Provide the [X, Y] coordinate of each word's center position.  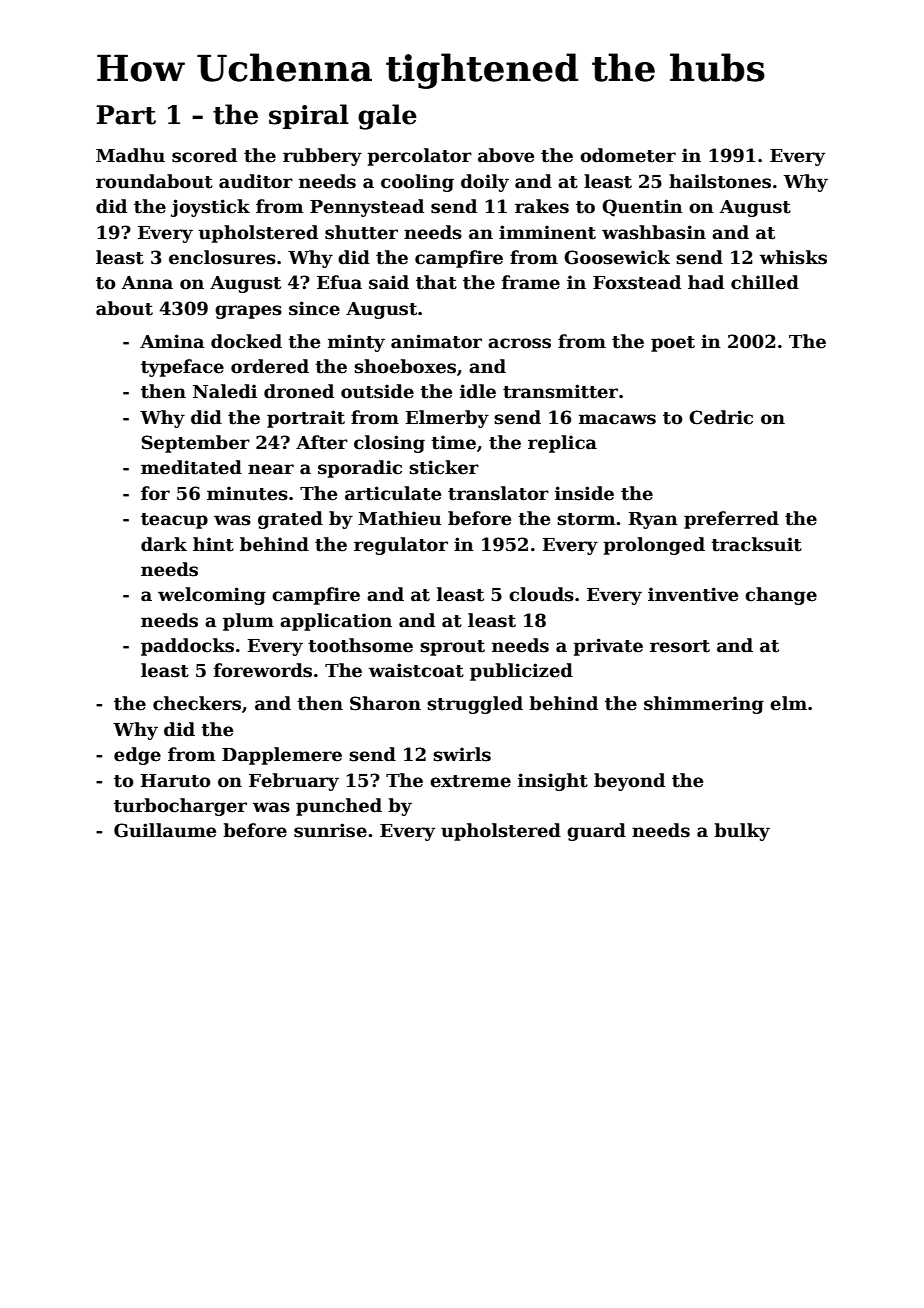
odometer [628, 155]
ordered [270, 366]
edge [137, 756]
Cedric [721, 417]
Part [126, 115]
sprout [452, 648]
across [519, 343]
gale [387, 117]
